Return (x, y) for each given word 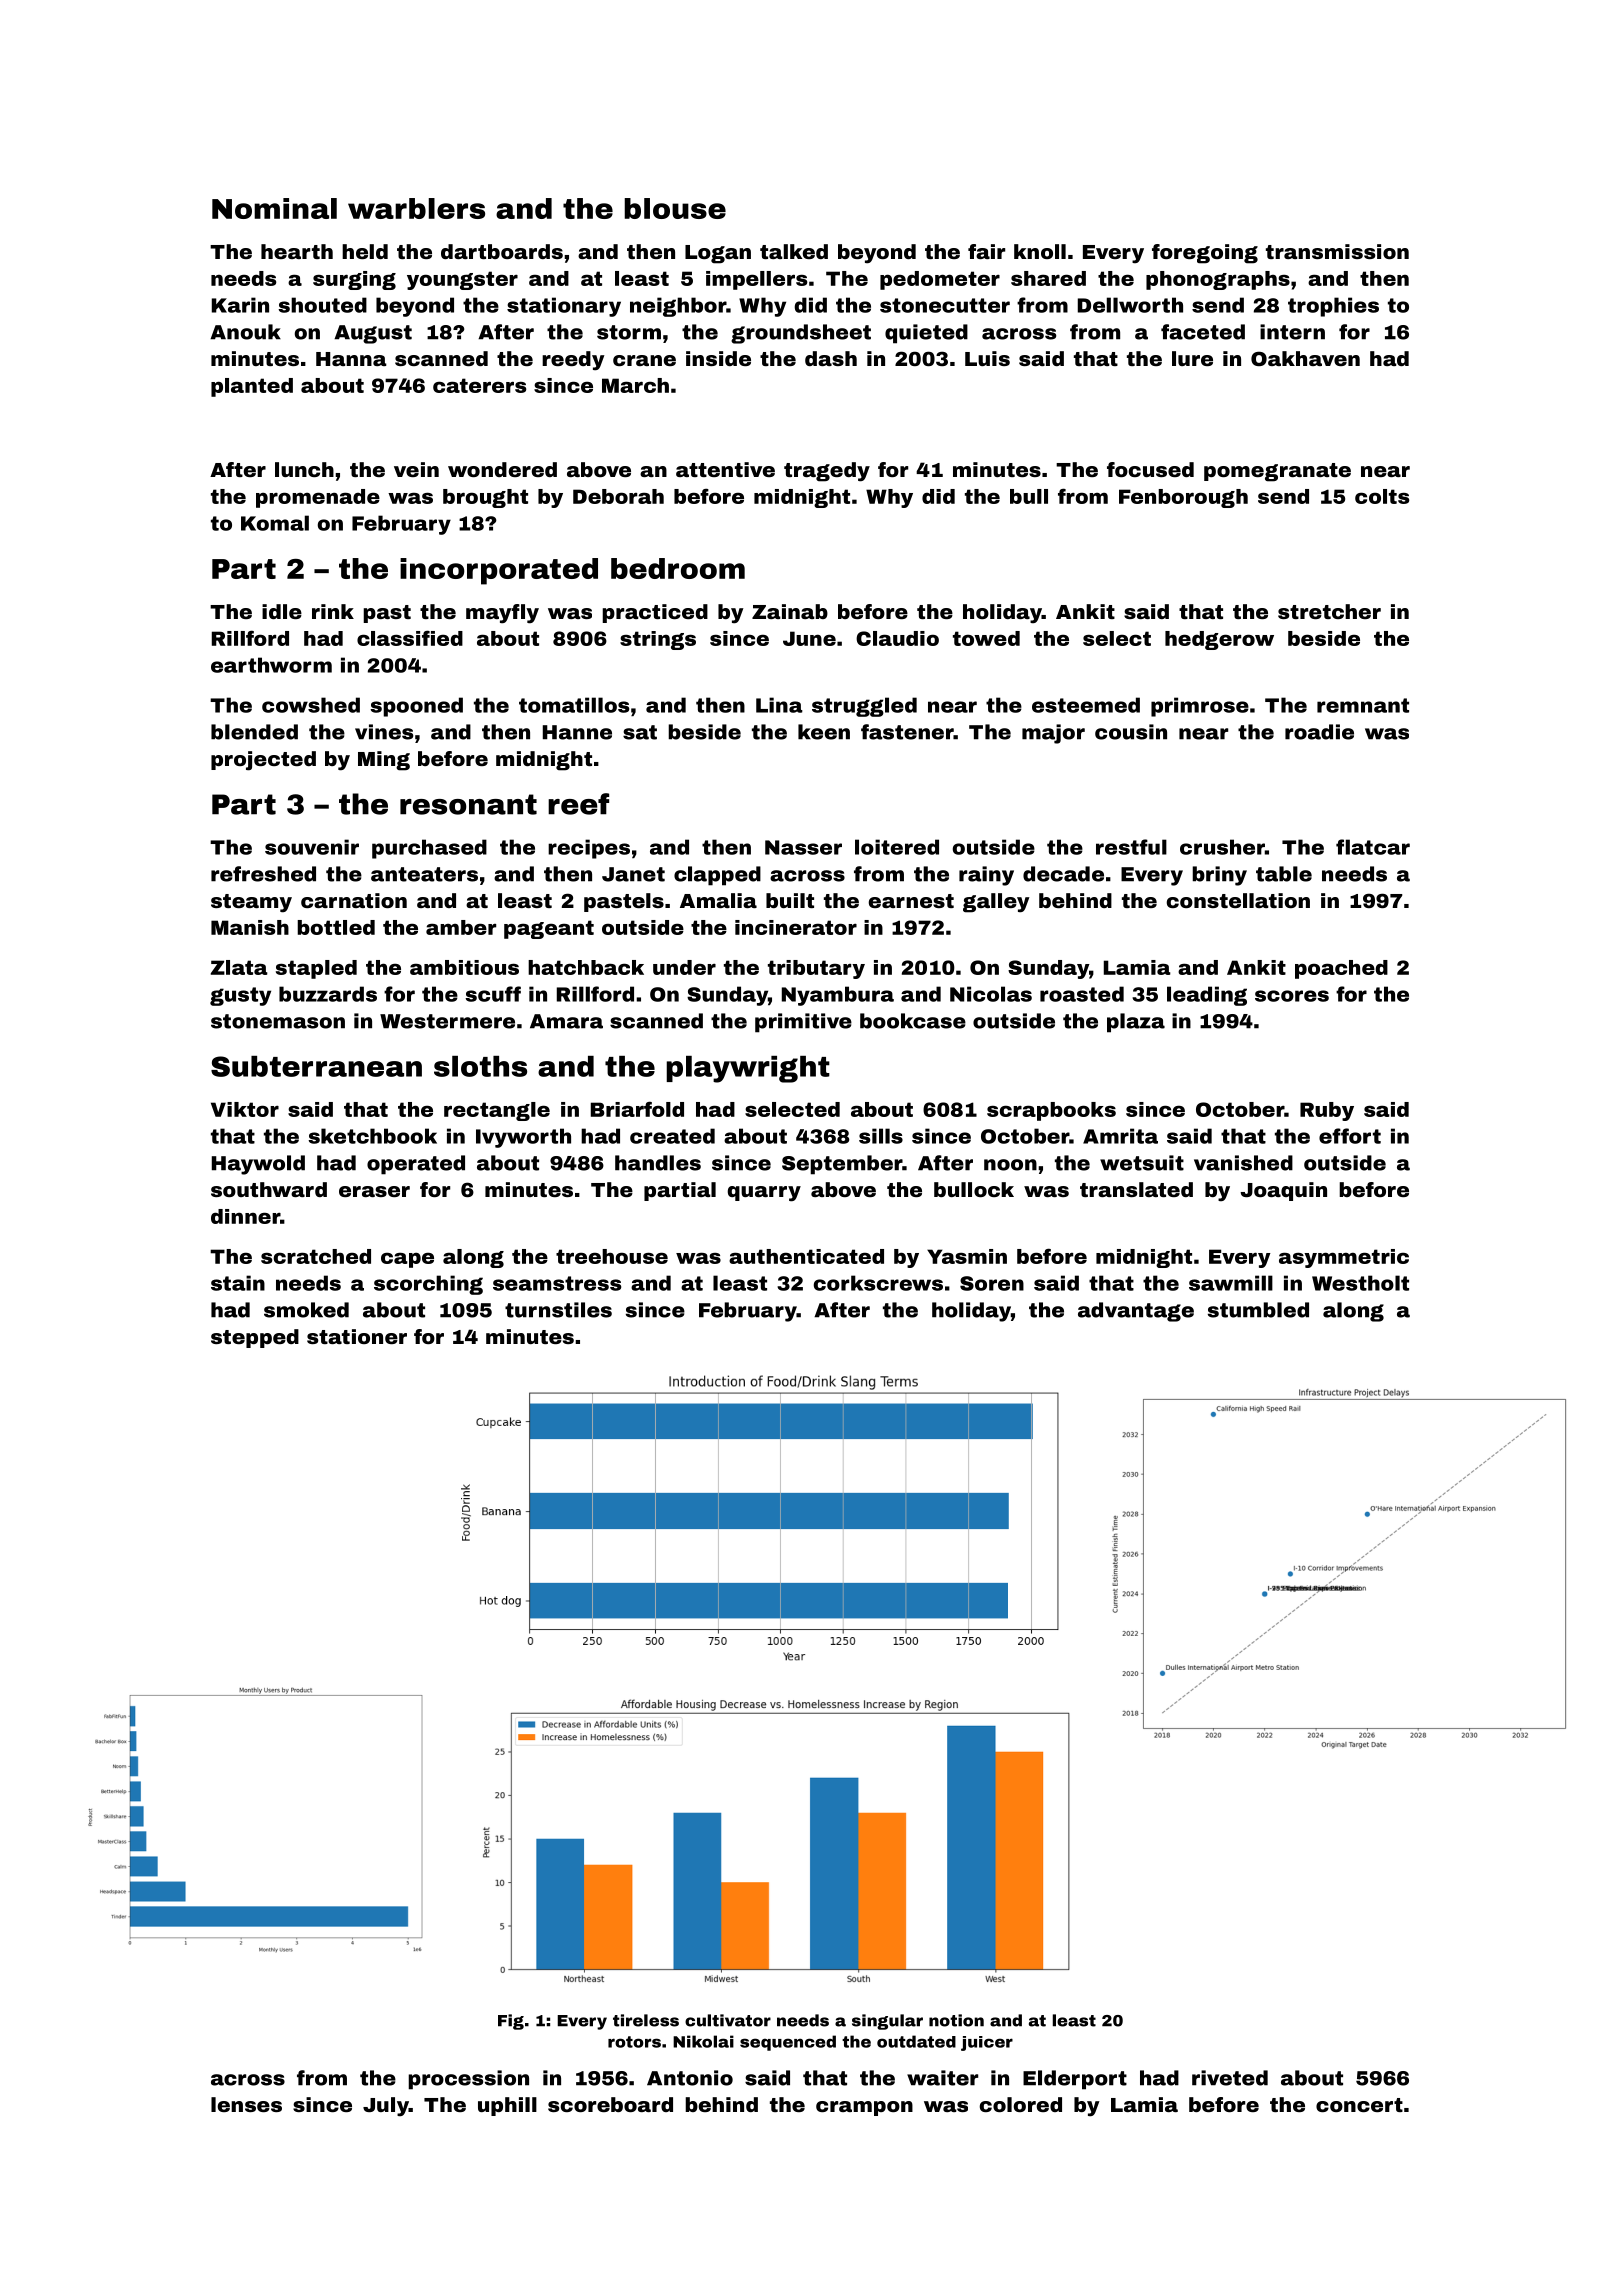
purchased (429, 849)
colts (1382, 496)
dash (831, 358)
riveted (1230, 2078)
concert (1359, 2105)
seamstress (557, 1283)
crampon (864, 2108)
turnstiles (558, 1310)
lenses (246, 2104)
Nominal (274, 208)
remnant (1363, 705)
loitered (897, 847)
